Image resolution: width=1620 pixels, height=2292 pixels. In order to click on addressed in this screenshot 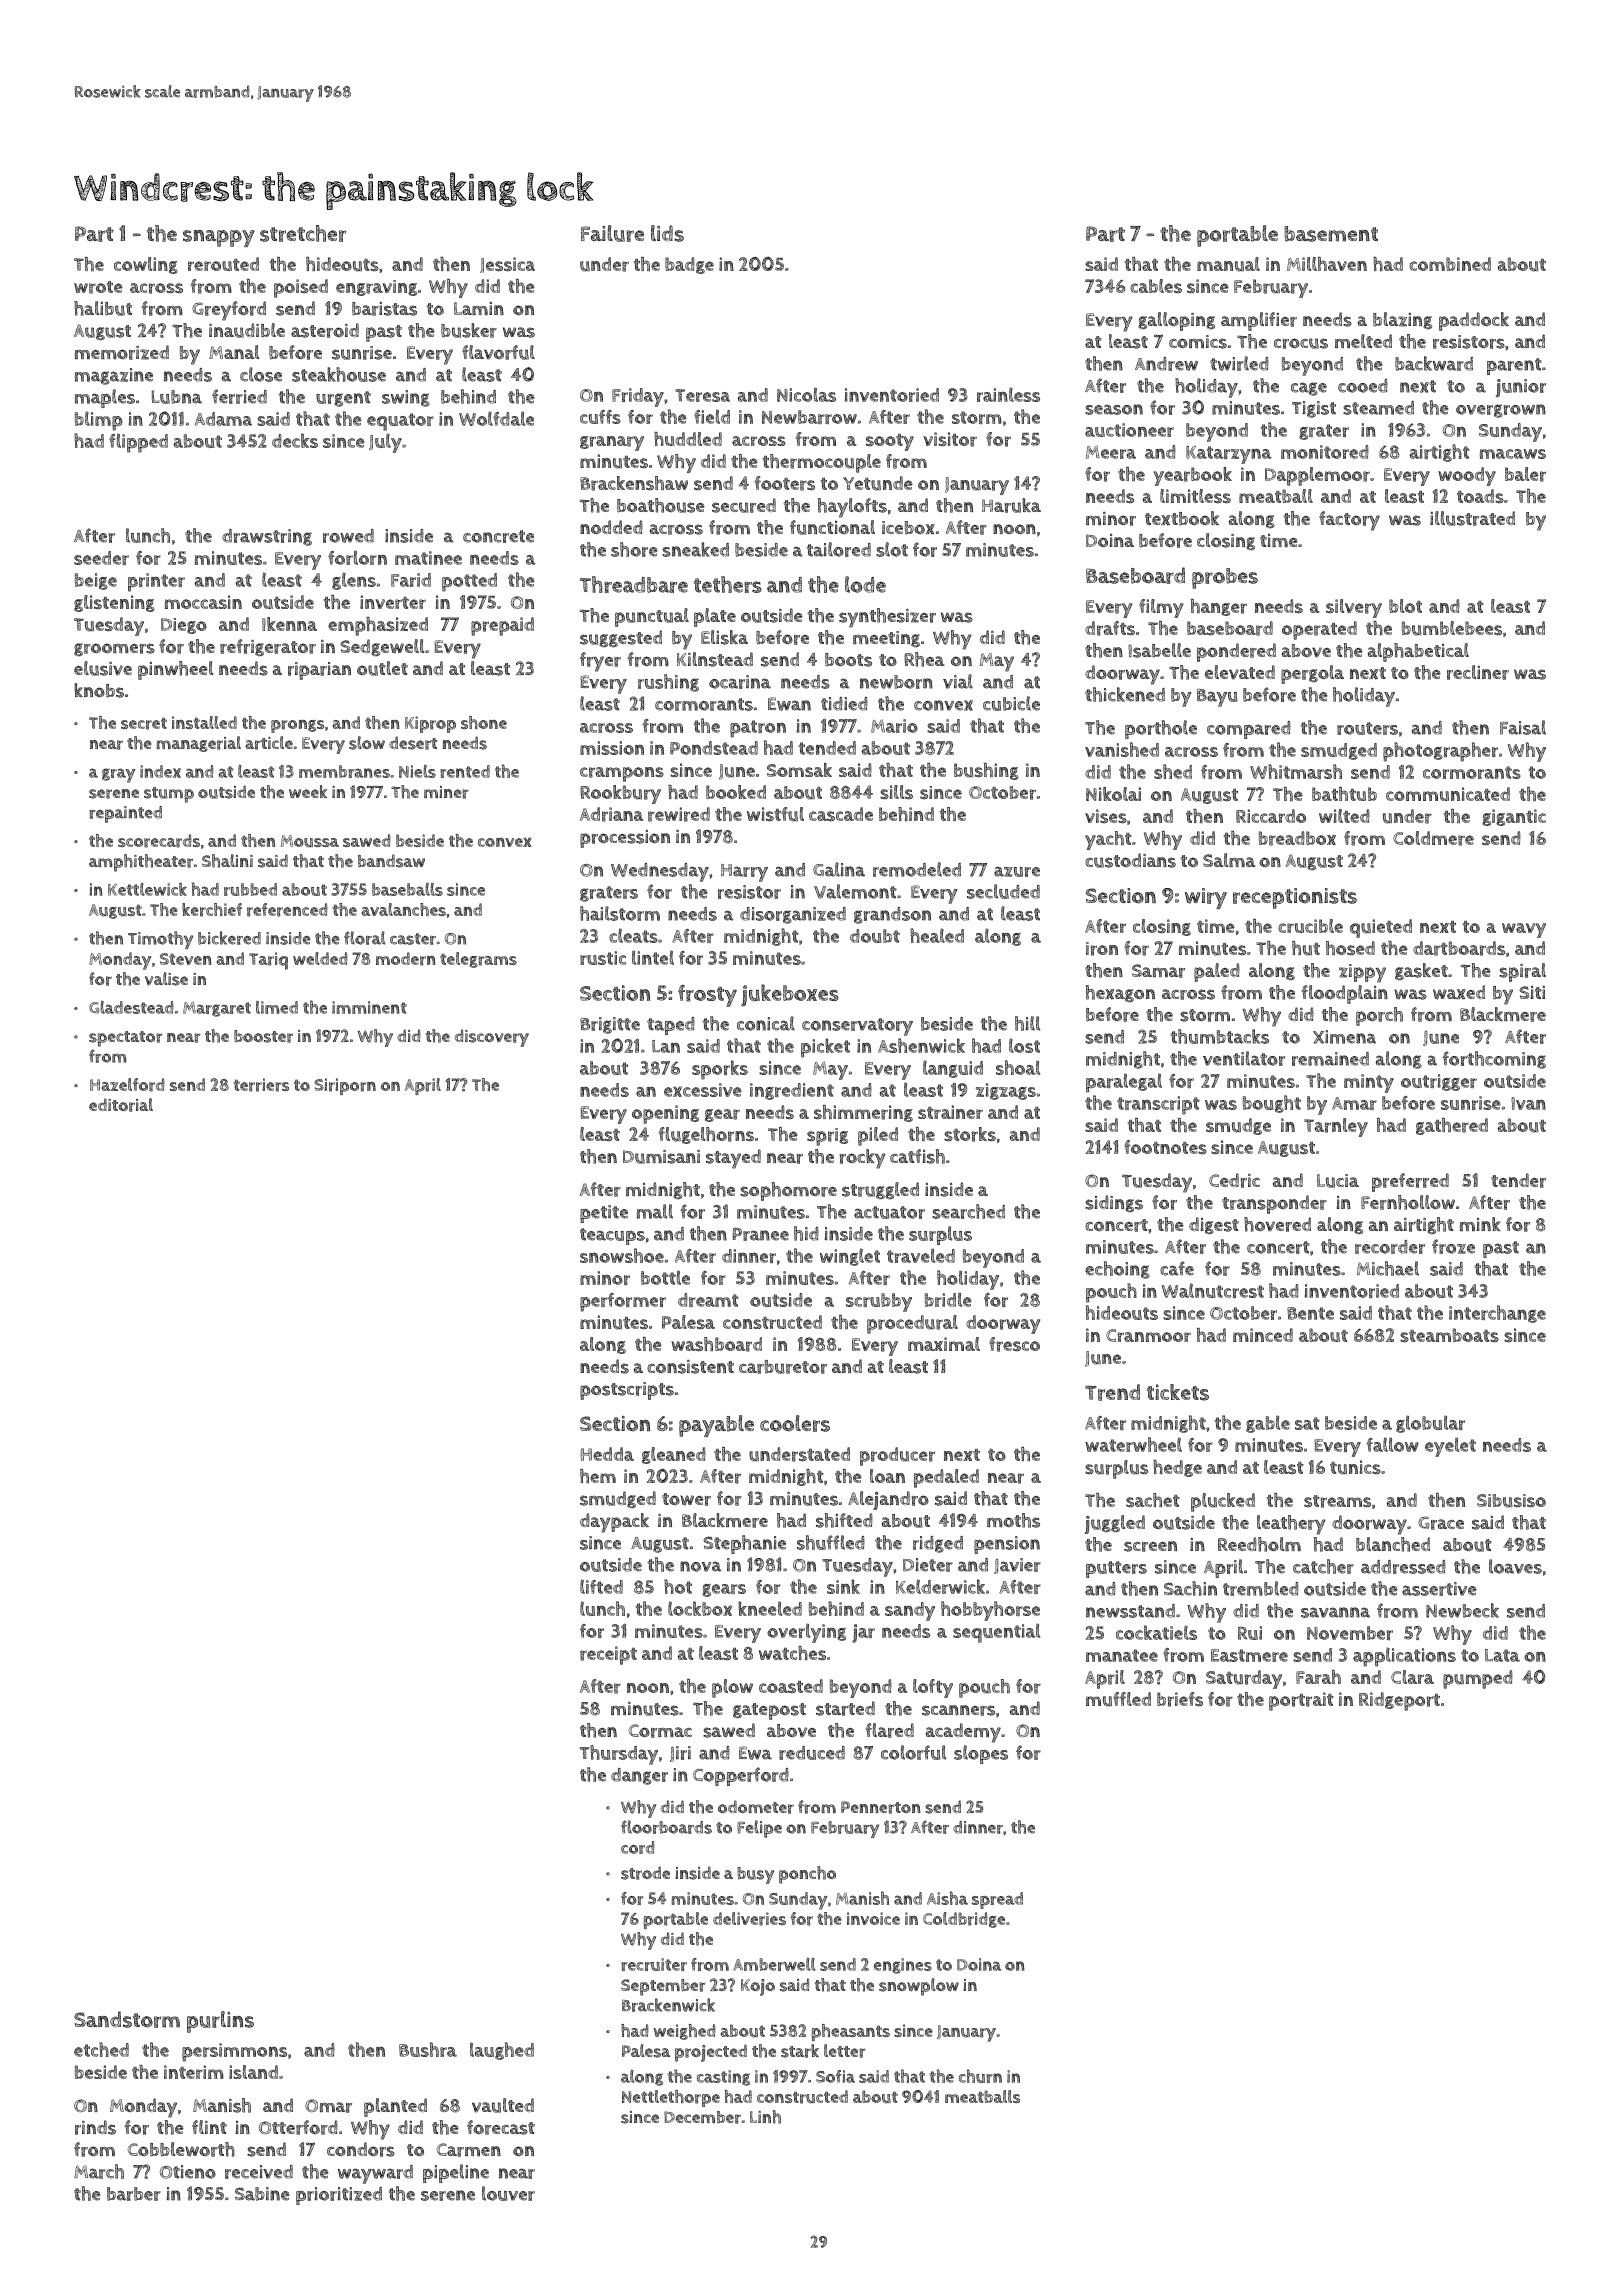, I will do `click(1403, 1567)`.
